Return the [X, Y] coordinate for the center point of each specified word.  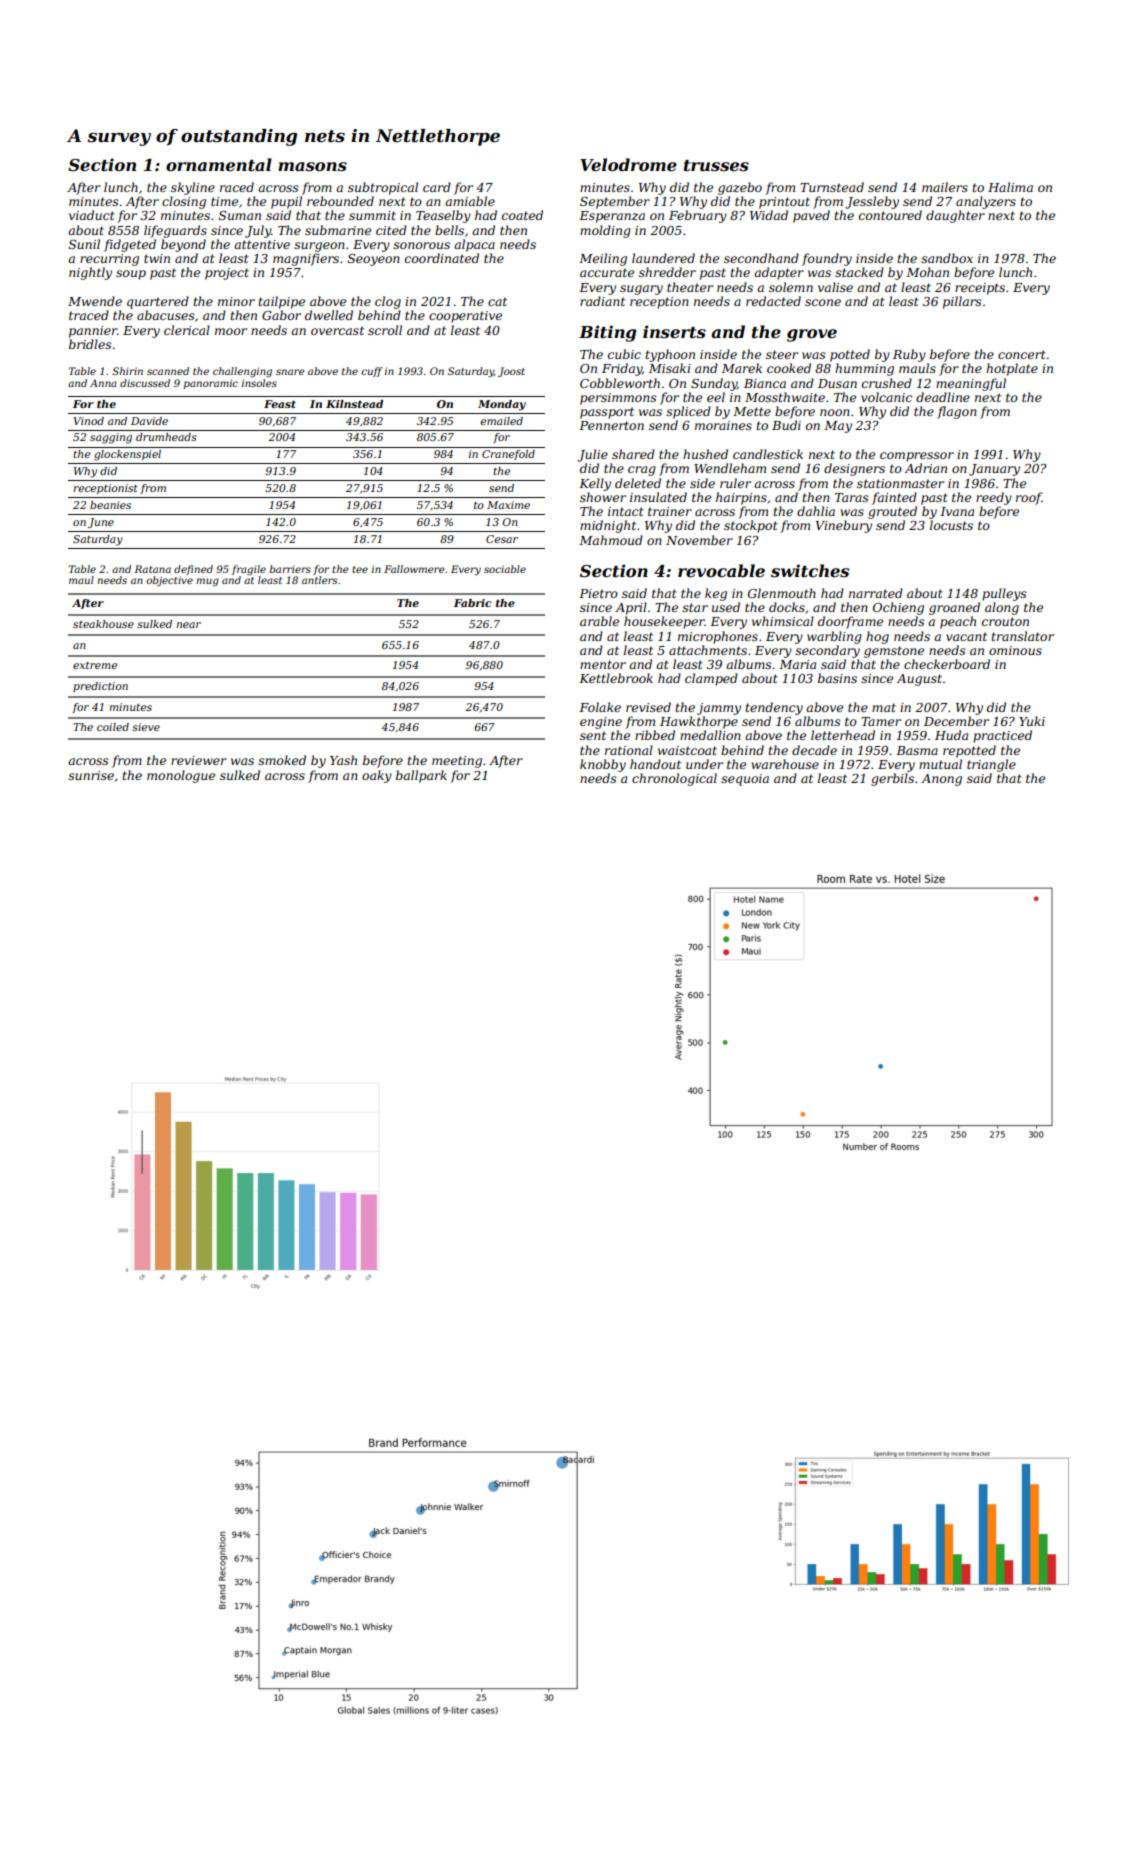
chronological [674, 779]
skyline [193, 188]
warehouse [785, 764]
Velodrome [628, 164]
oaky [377, 776]
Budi [786, 425]
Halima [1010, 187]
